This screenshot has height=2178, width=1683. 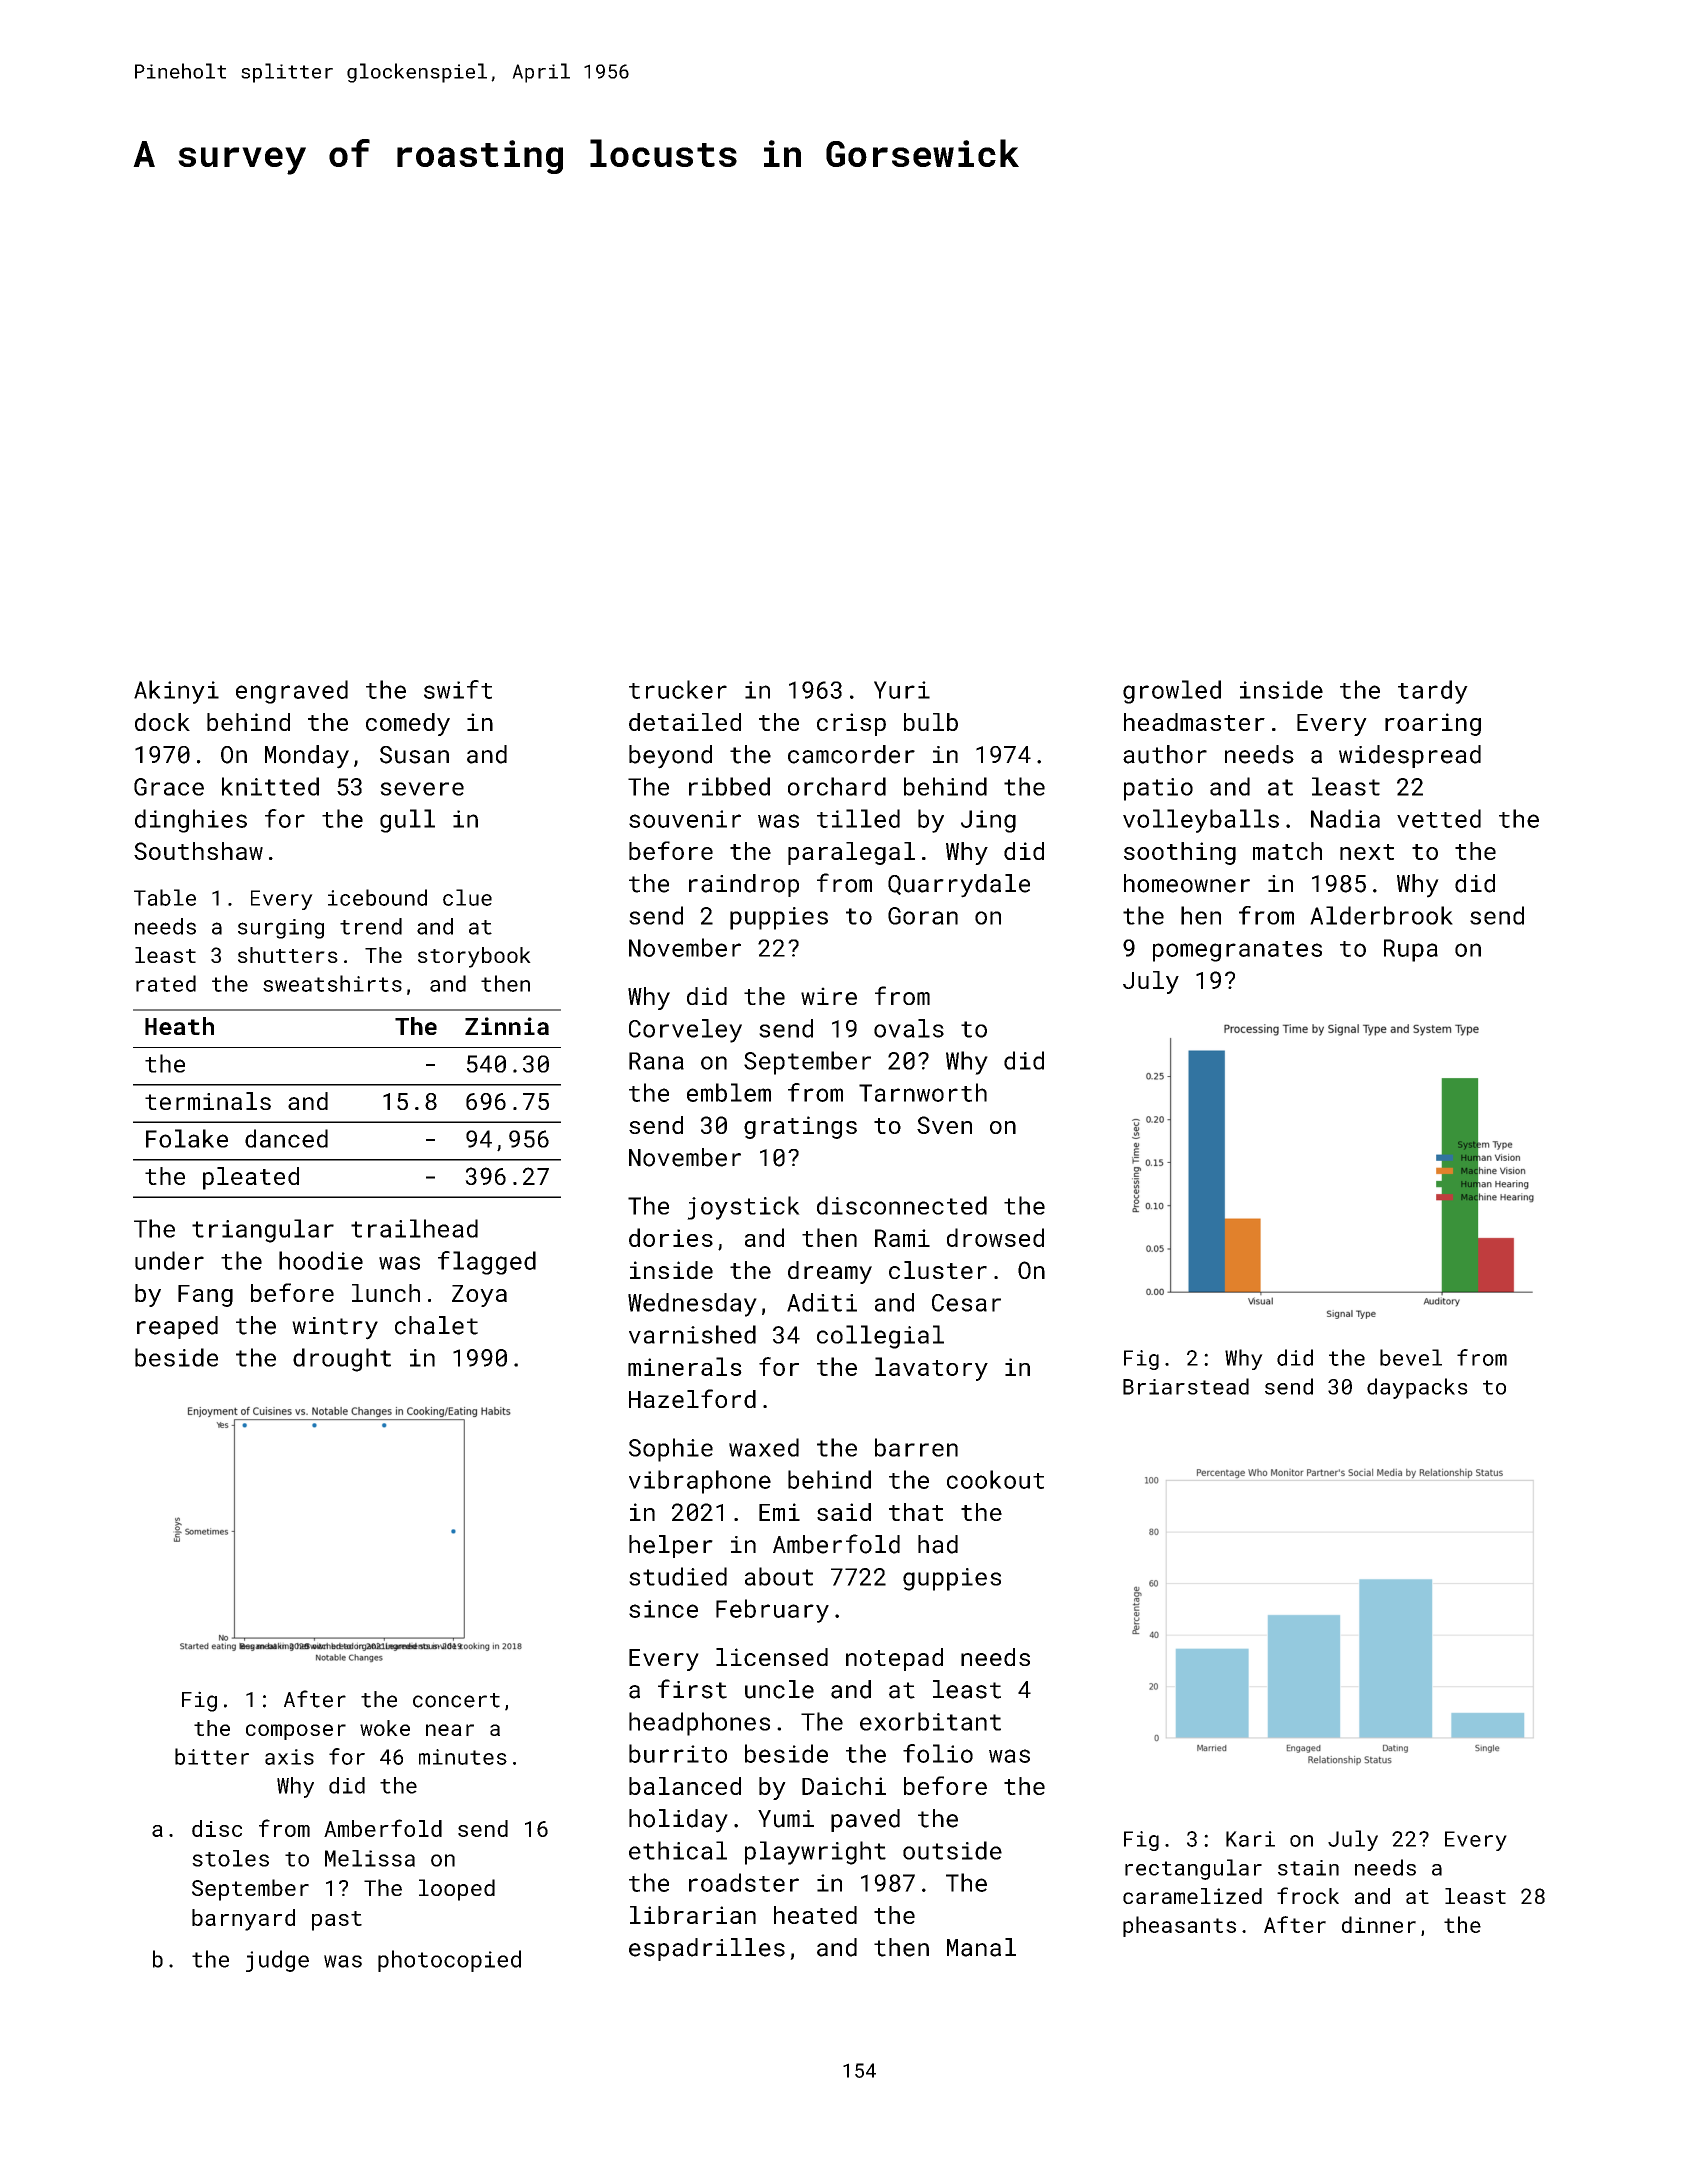 I want to click on Kari, so click(x=1250, y=1839).
